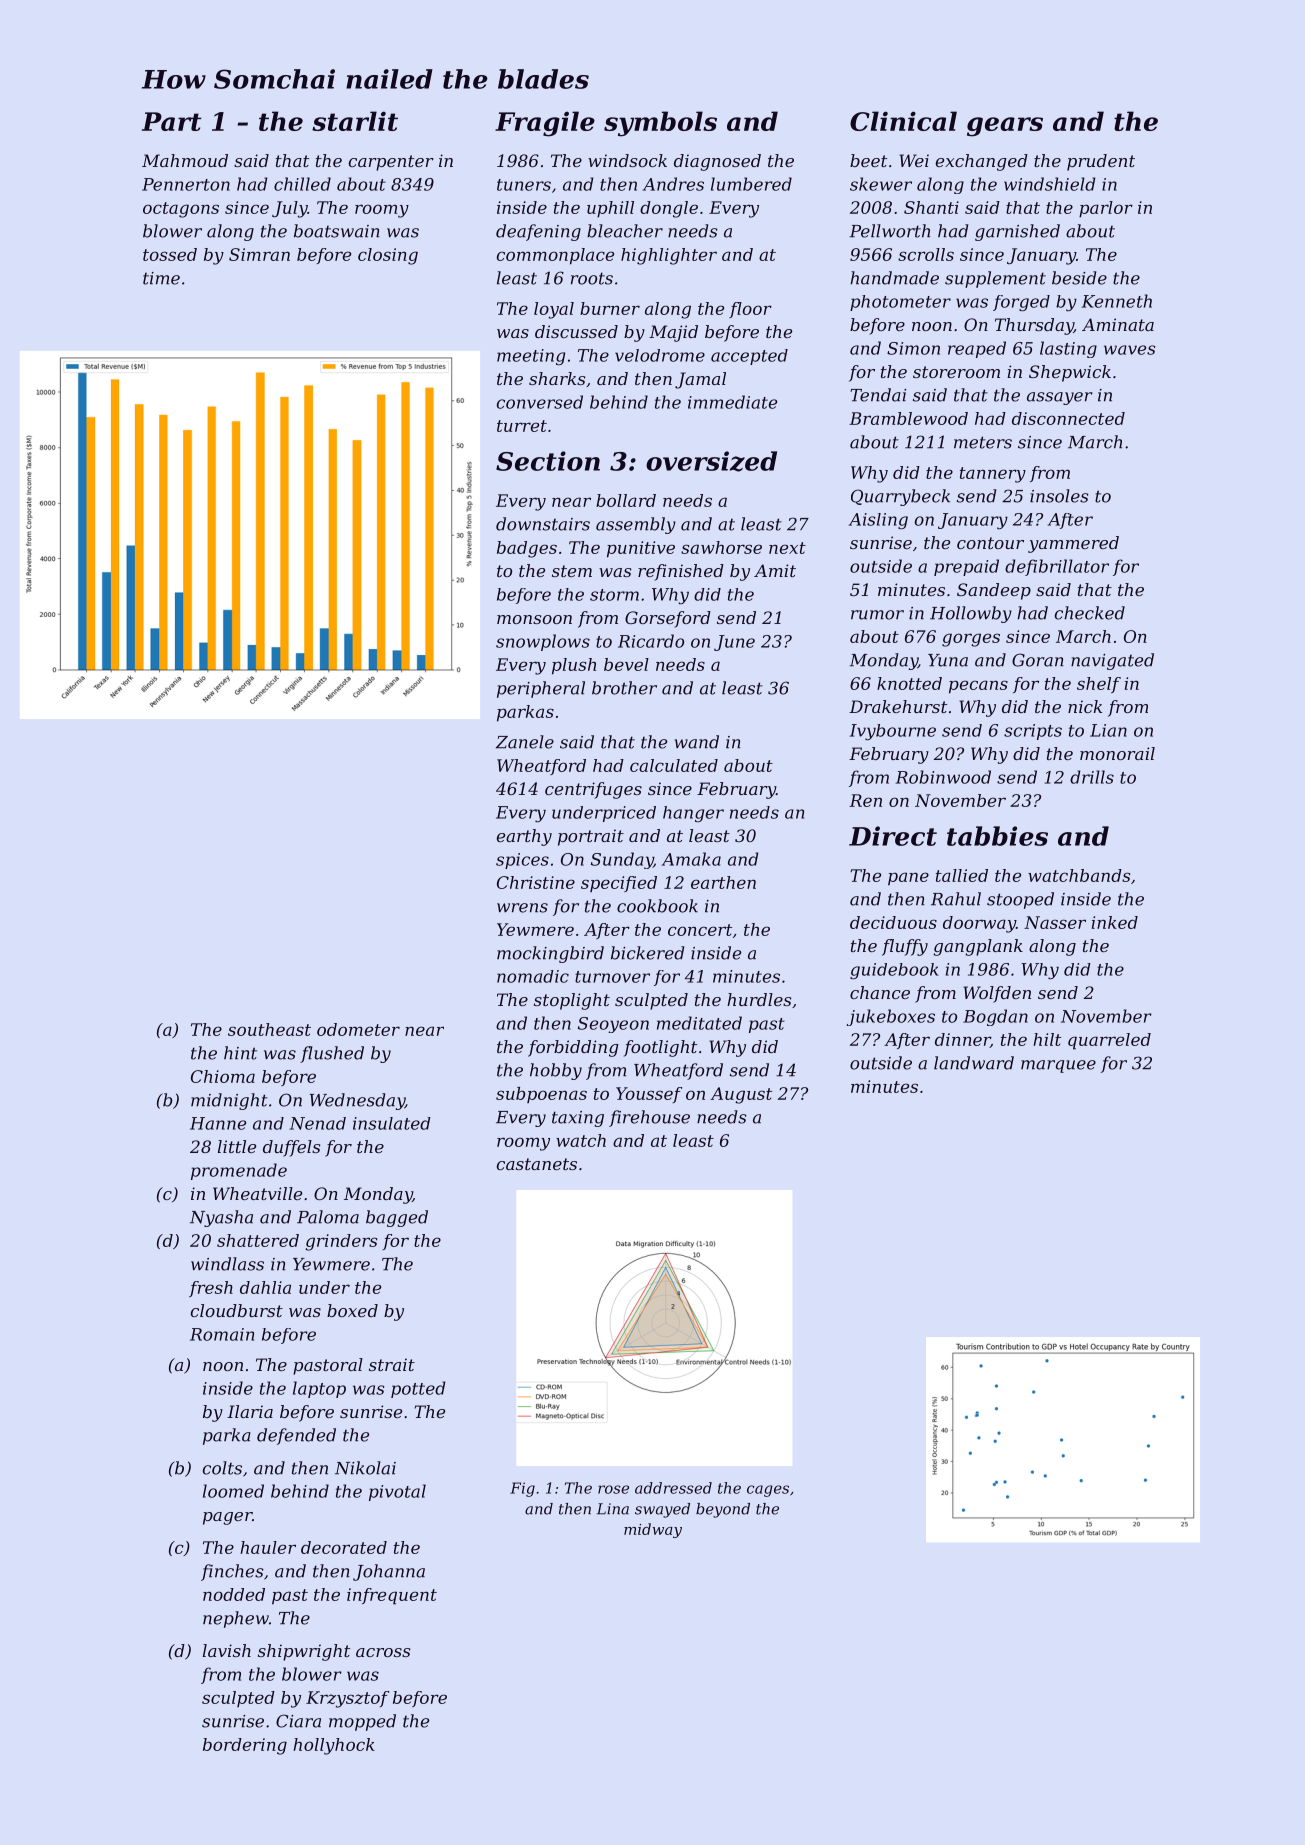 Image resolution: width=1305 pixels, height=1845 pixels. Describe the element at coordinates (245, 1746) in the screenshot. I see `bordering` at that location.
